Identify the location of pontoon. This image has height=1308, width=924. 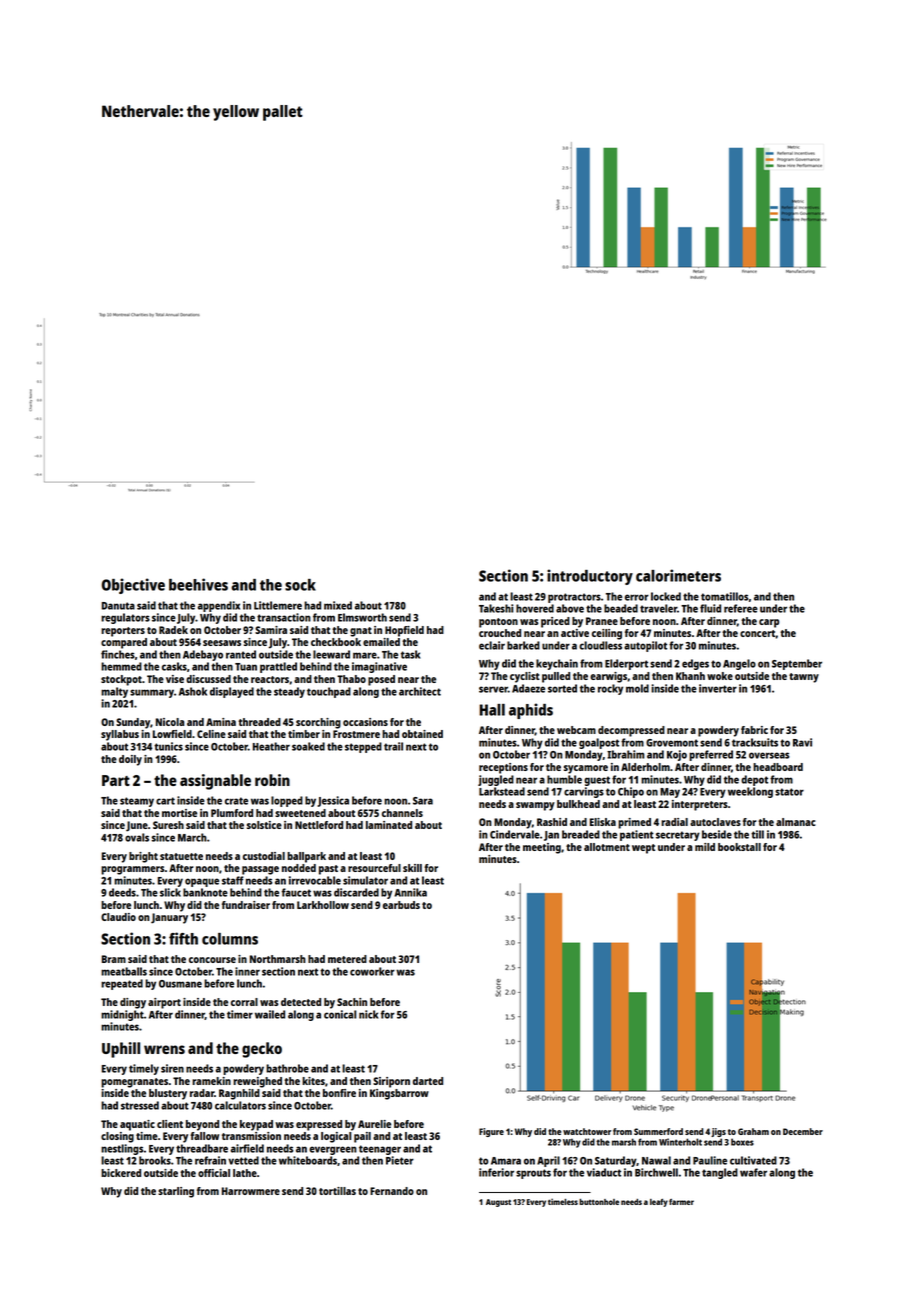
(498, 623).
